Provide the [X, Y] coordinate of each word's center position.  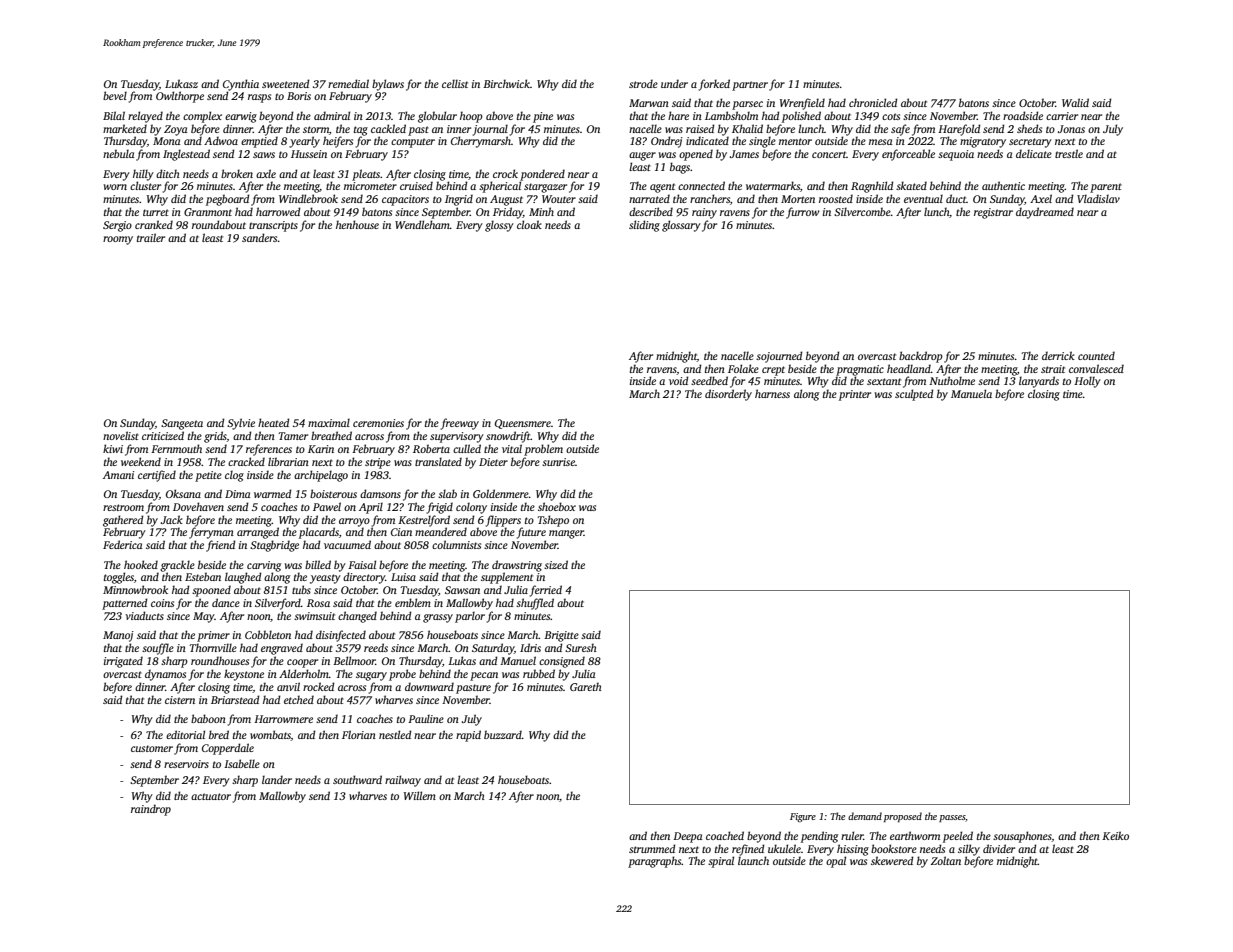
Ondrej [667, 142]
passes [952, 818]
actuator [211, 796]
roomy [118, 240]
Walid [1075, 102]
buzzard [503, 734]
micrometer [370, 186]
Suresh [581, 647]
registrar [993, 213]
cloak [529, 224]
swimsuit [314, 616]
